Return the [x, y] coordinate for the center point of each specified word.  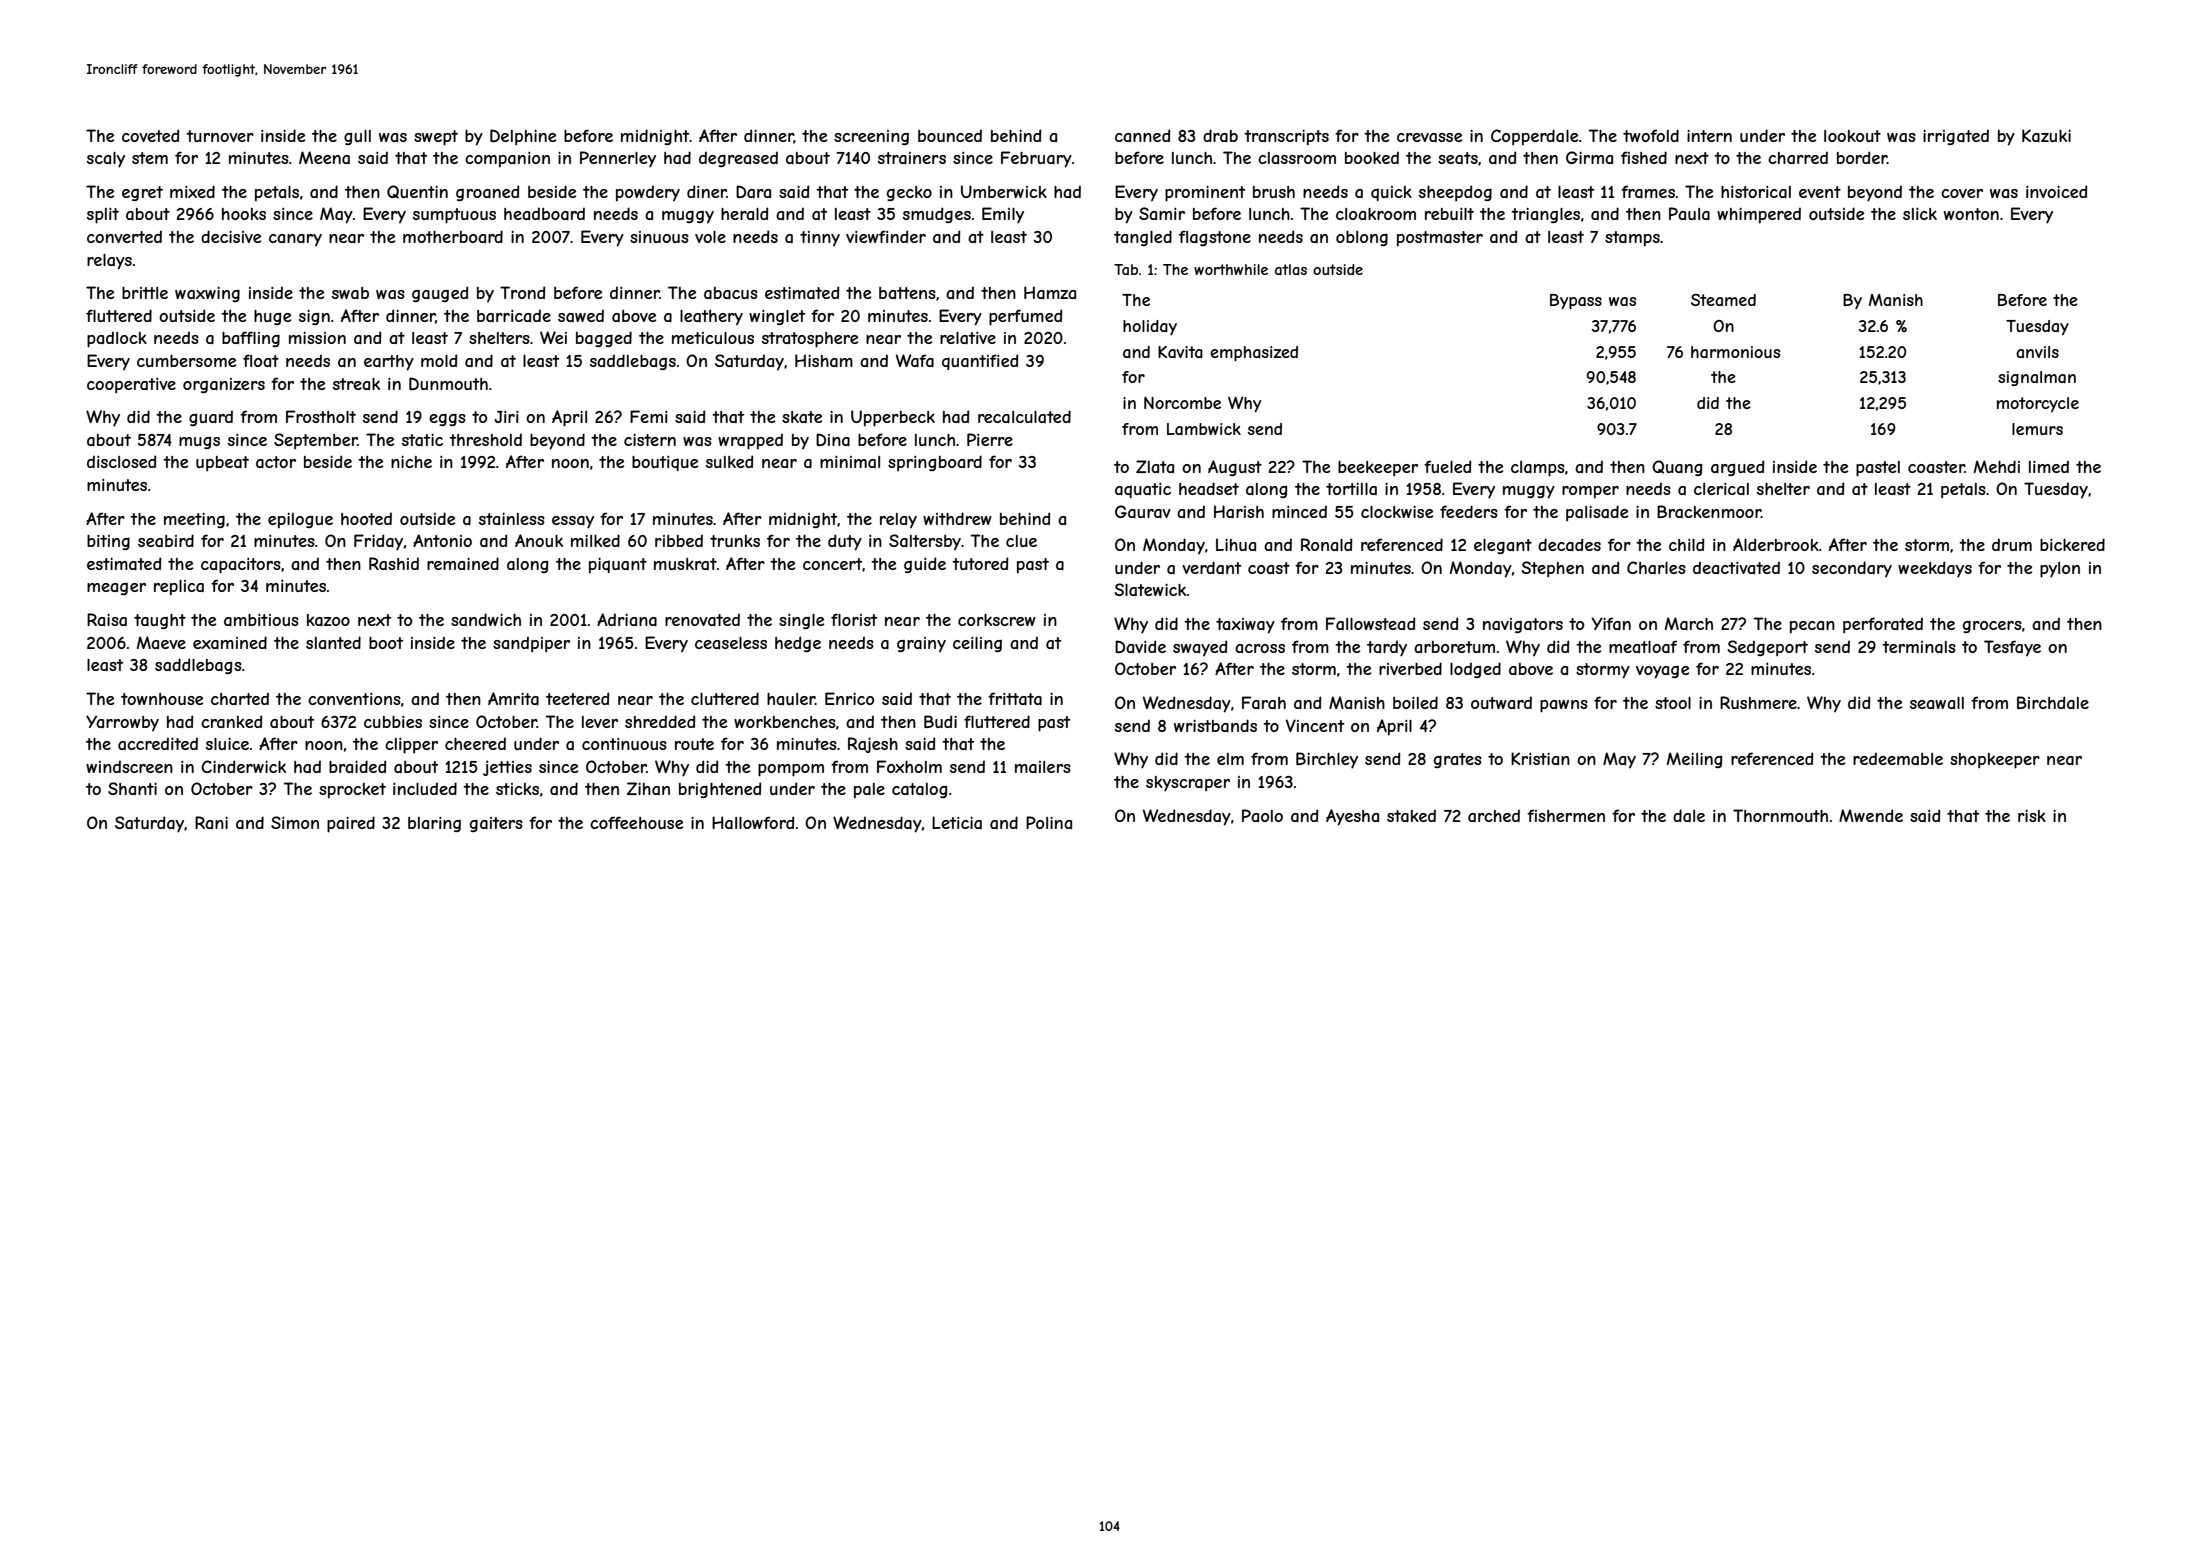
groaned [487, 193]
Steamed [1723, 300]
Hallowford [753, 822]
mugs [199, 443]
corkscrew [997, 620]
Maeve [161, 642]
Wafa [915, 360]
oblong [1362, 238]
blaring [434, 824]
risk [2032, 816]
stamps [1632, 238]
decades [1569, 544]
